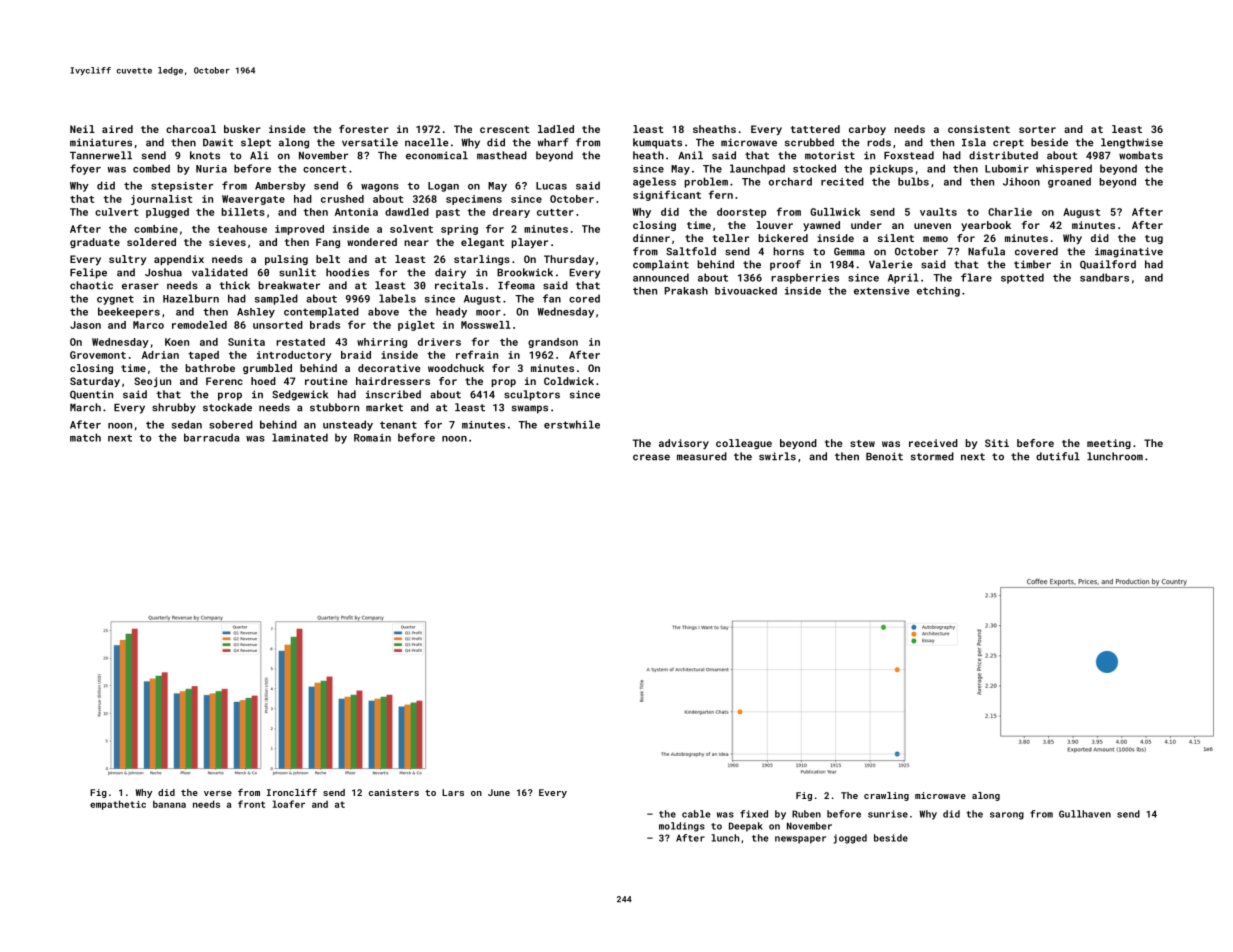 This page has height=952, width=1233. I want to click on laminated, so click(300, 437).
